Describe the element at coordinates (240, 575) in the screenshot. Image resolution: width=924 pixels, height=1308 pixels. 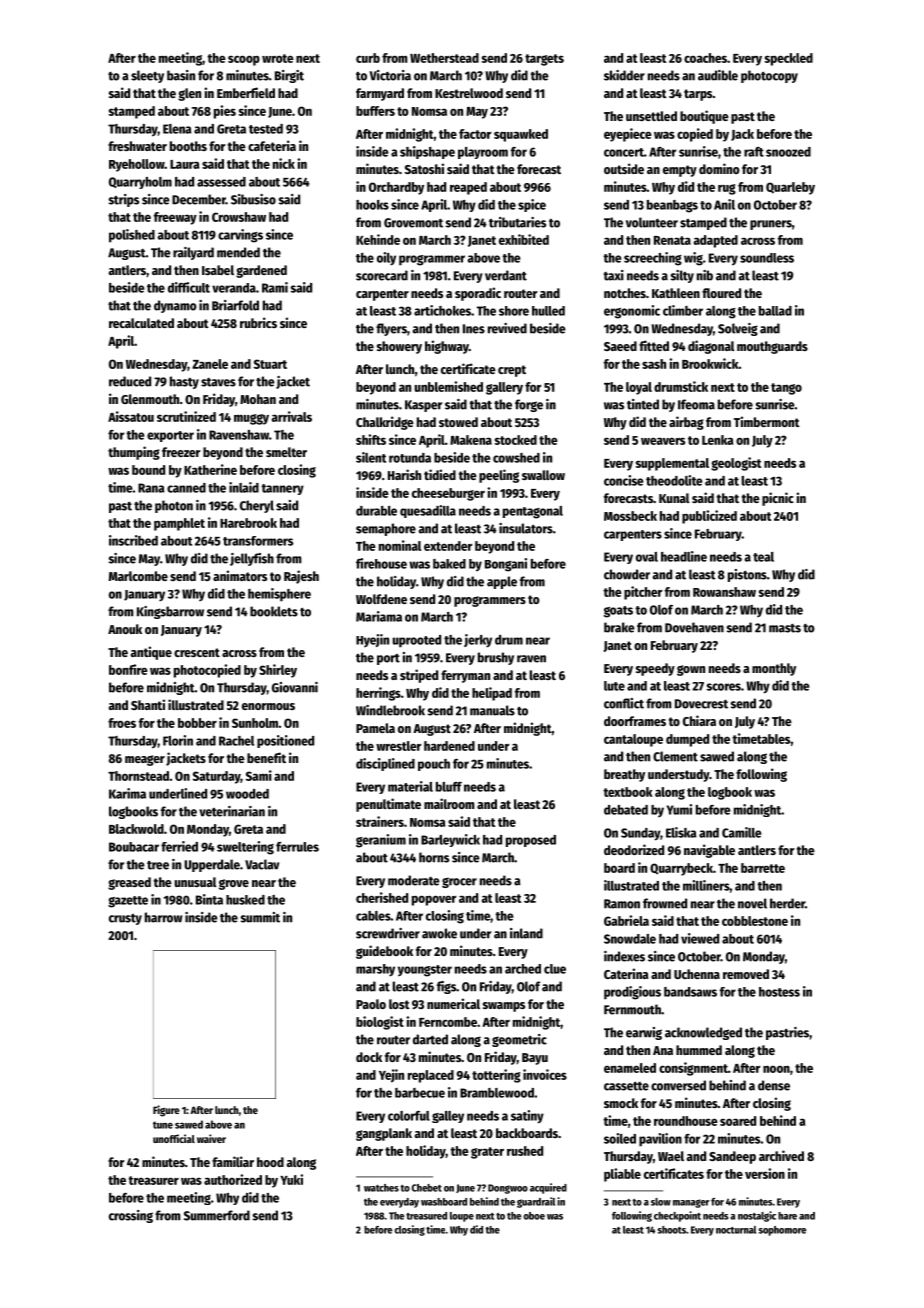
I see `animators` at that location.
